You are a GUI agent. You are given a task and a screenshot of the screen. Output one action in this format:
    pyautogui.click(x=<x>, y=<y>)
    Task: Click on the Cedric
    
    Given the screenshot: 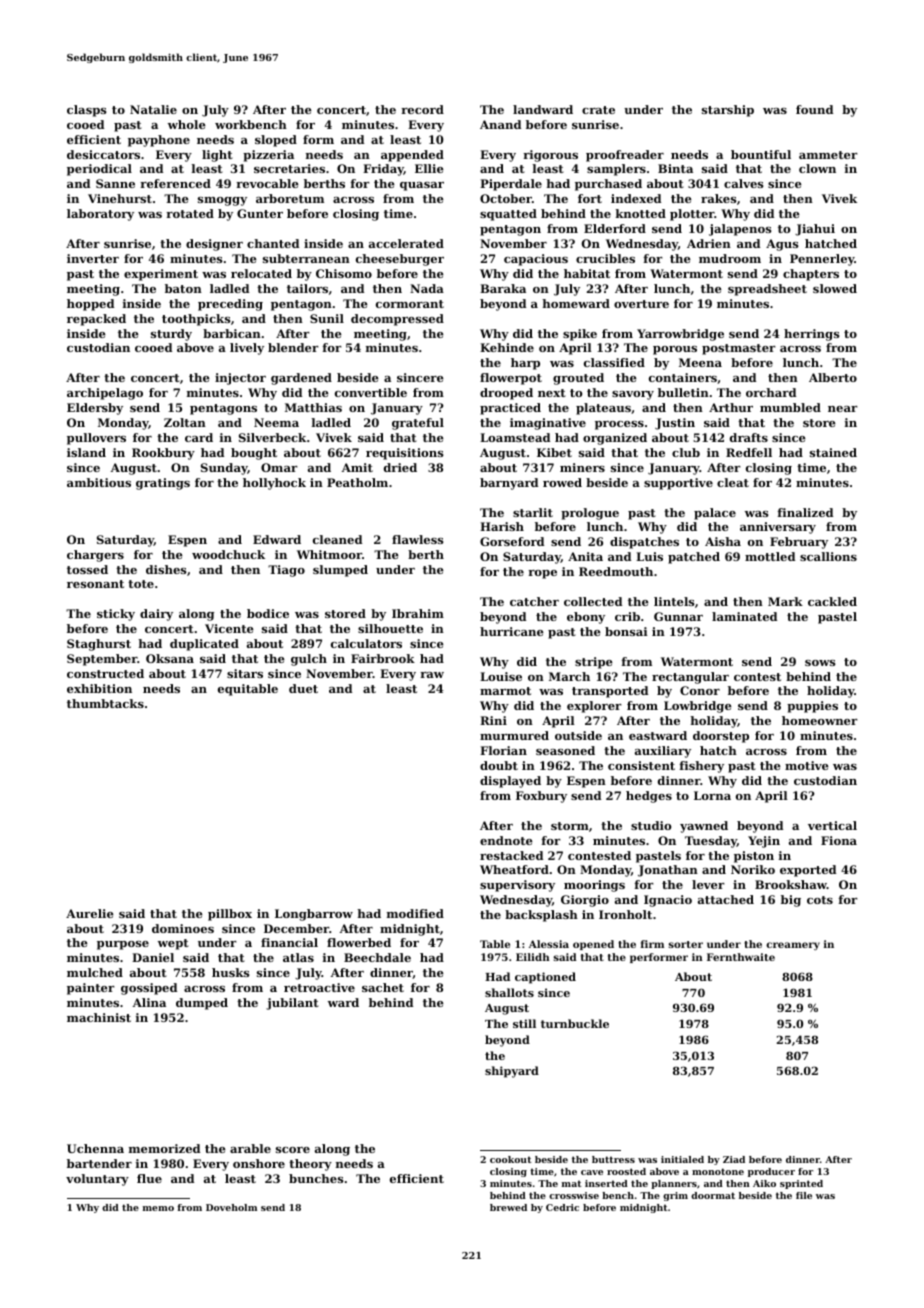 What is the action you would take?
    pyautogui.click(x=562, y=1207)
